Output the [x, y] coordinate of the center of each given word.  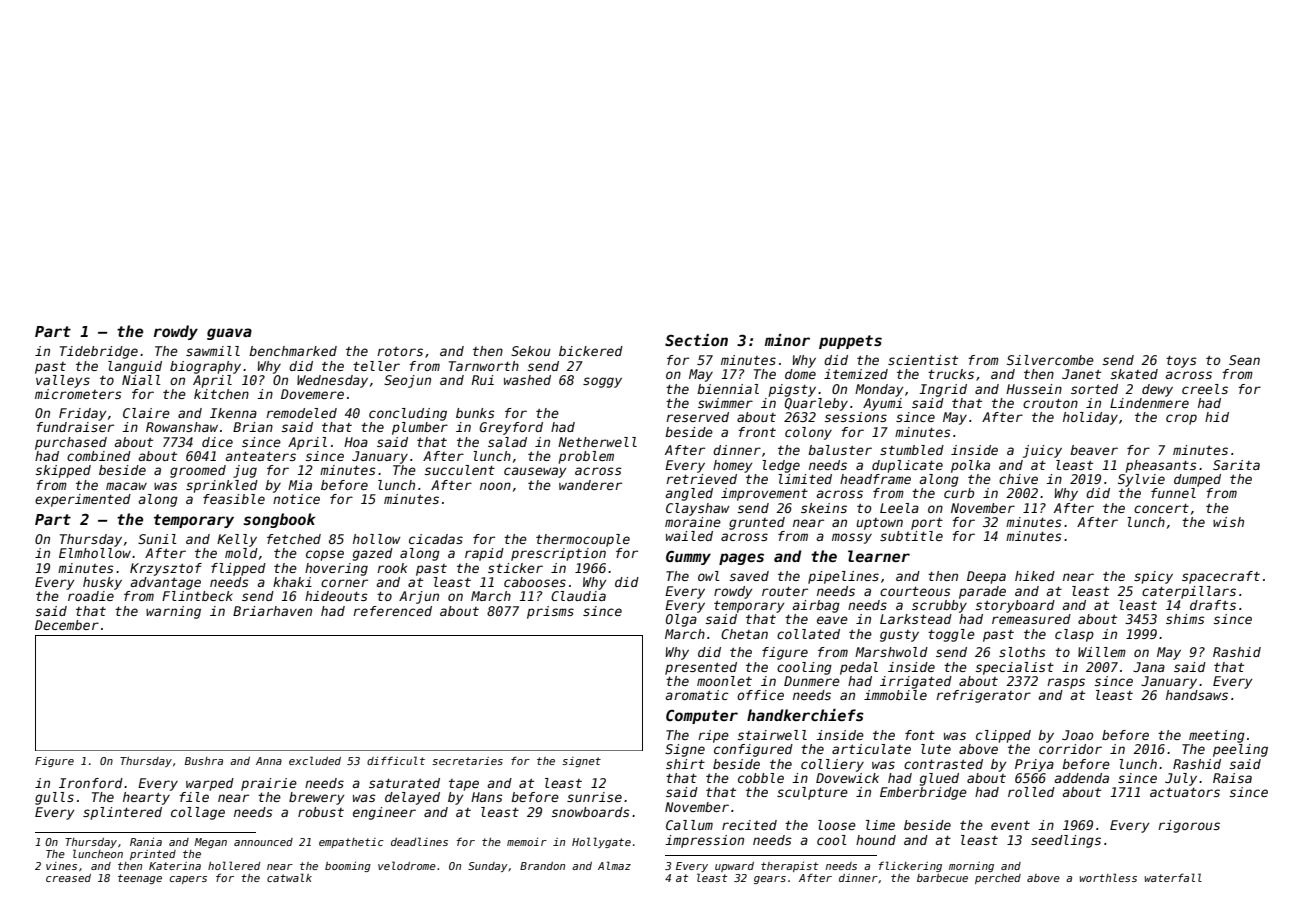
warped [210, 784]
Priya [1034, 765]
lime [880, 825]
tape [464, 785]
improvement [764, 494]
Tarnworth [484, 366]
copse [325, 555]
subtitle [911, 536]
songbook [279, 520]
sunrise [594, 797]
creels [1205, 389]
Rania [146, 842]
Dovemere [312, 394]
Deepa [986, 577]
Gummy [688, 558]
